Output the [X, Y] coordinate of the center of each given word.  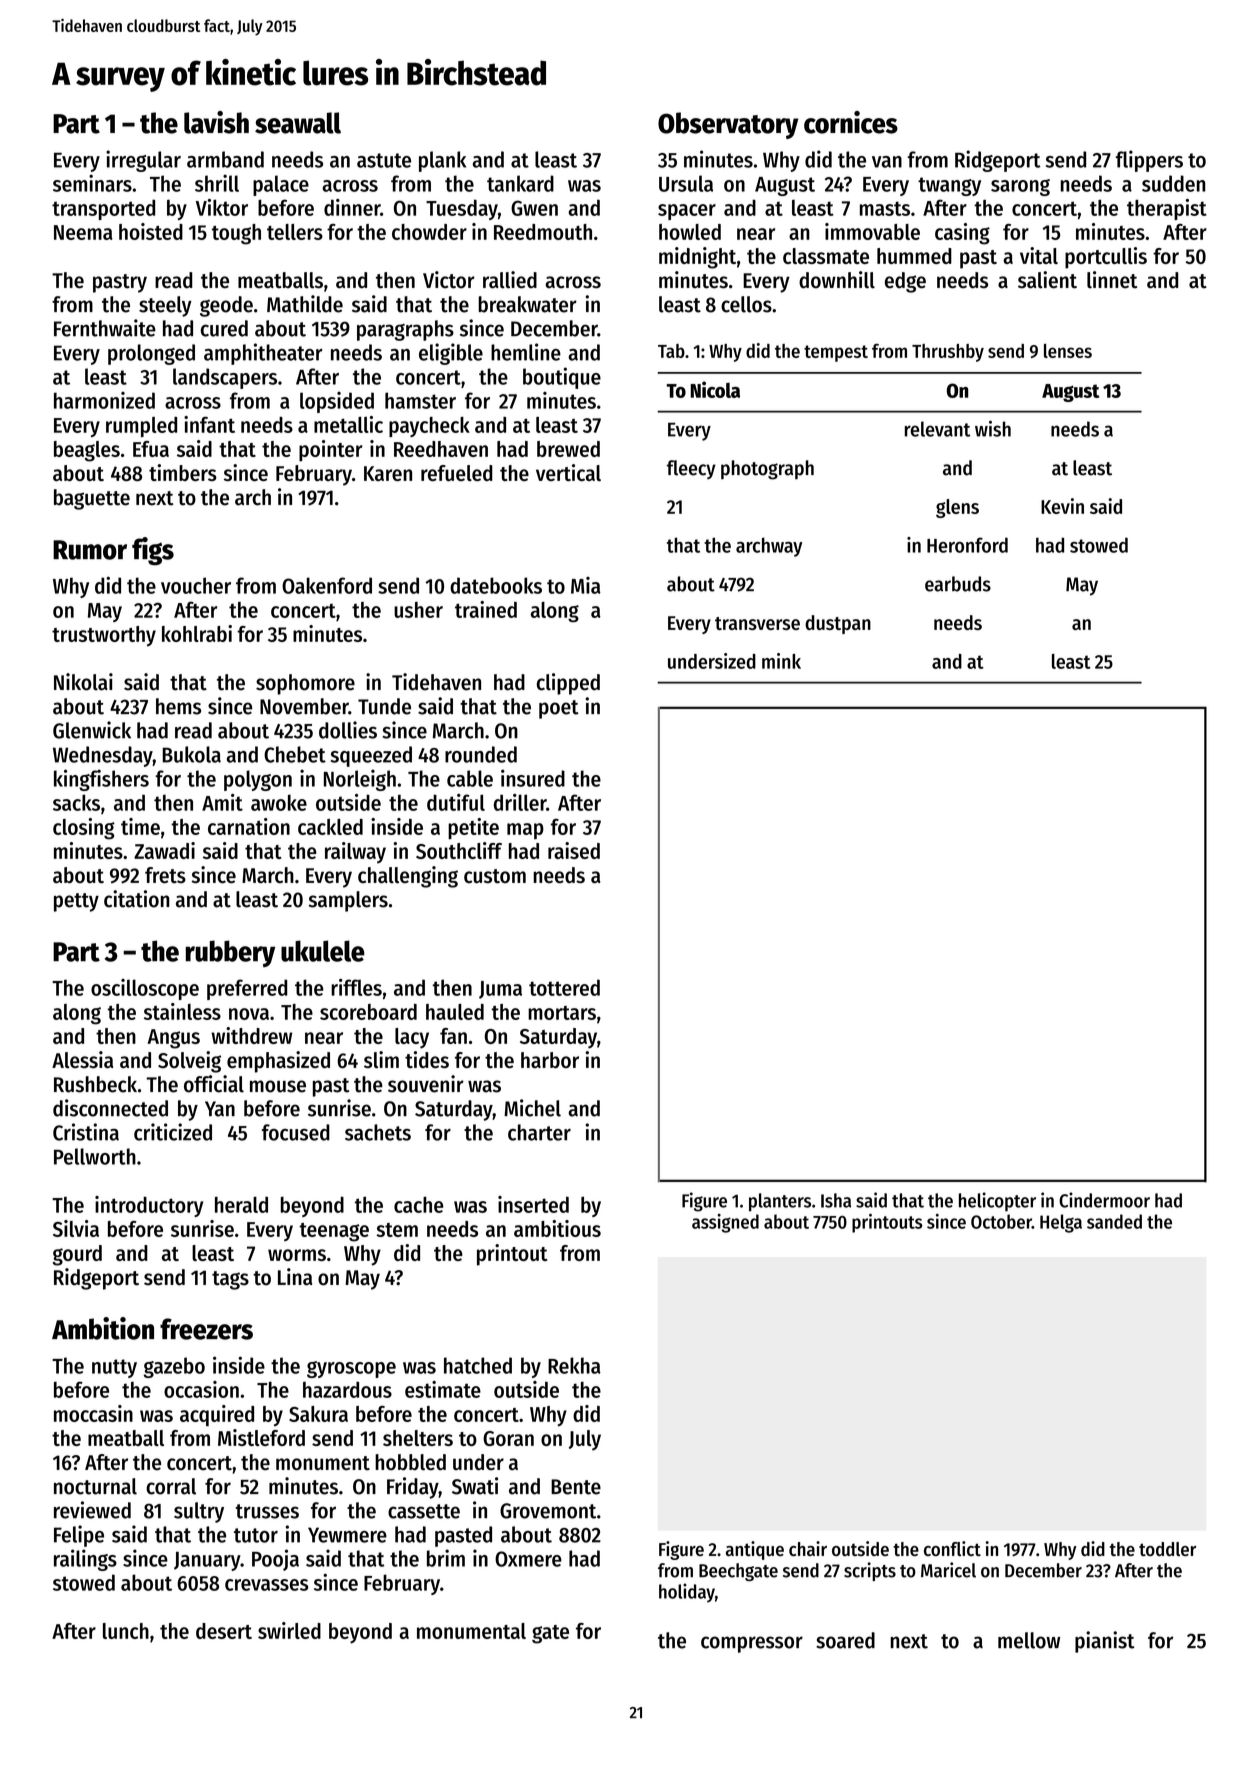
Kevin [1062, 506]
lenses [1068, 351]
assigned [725, 1223]
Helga [1061, 1223]
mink [781, 661]
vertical [568, 472]
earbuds [958, 584]
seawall [298, 123]
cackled [330, 827]
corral [171, 1486]
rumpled [141, 427]
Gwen [534, 208]
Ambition [103, 1328]
